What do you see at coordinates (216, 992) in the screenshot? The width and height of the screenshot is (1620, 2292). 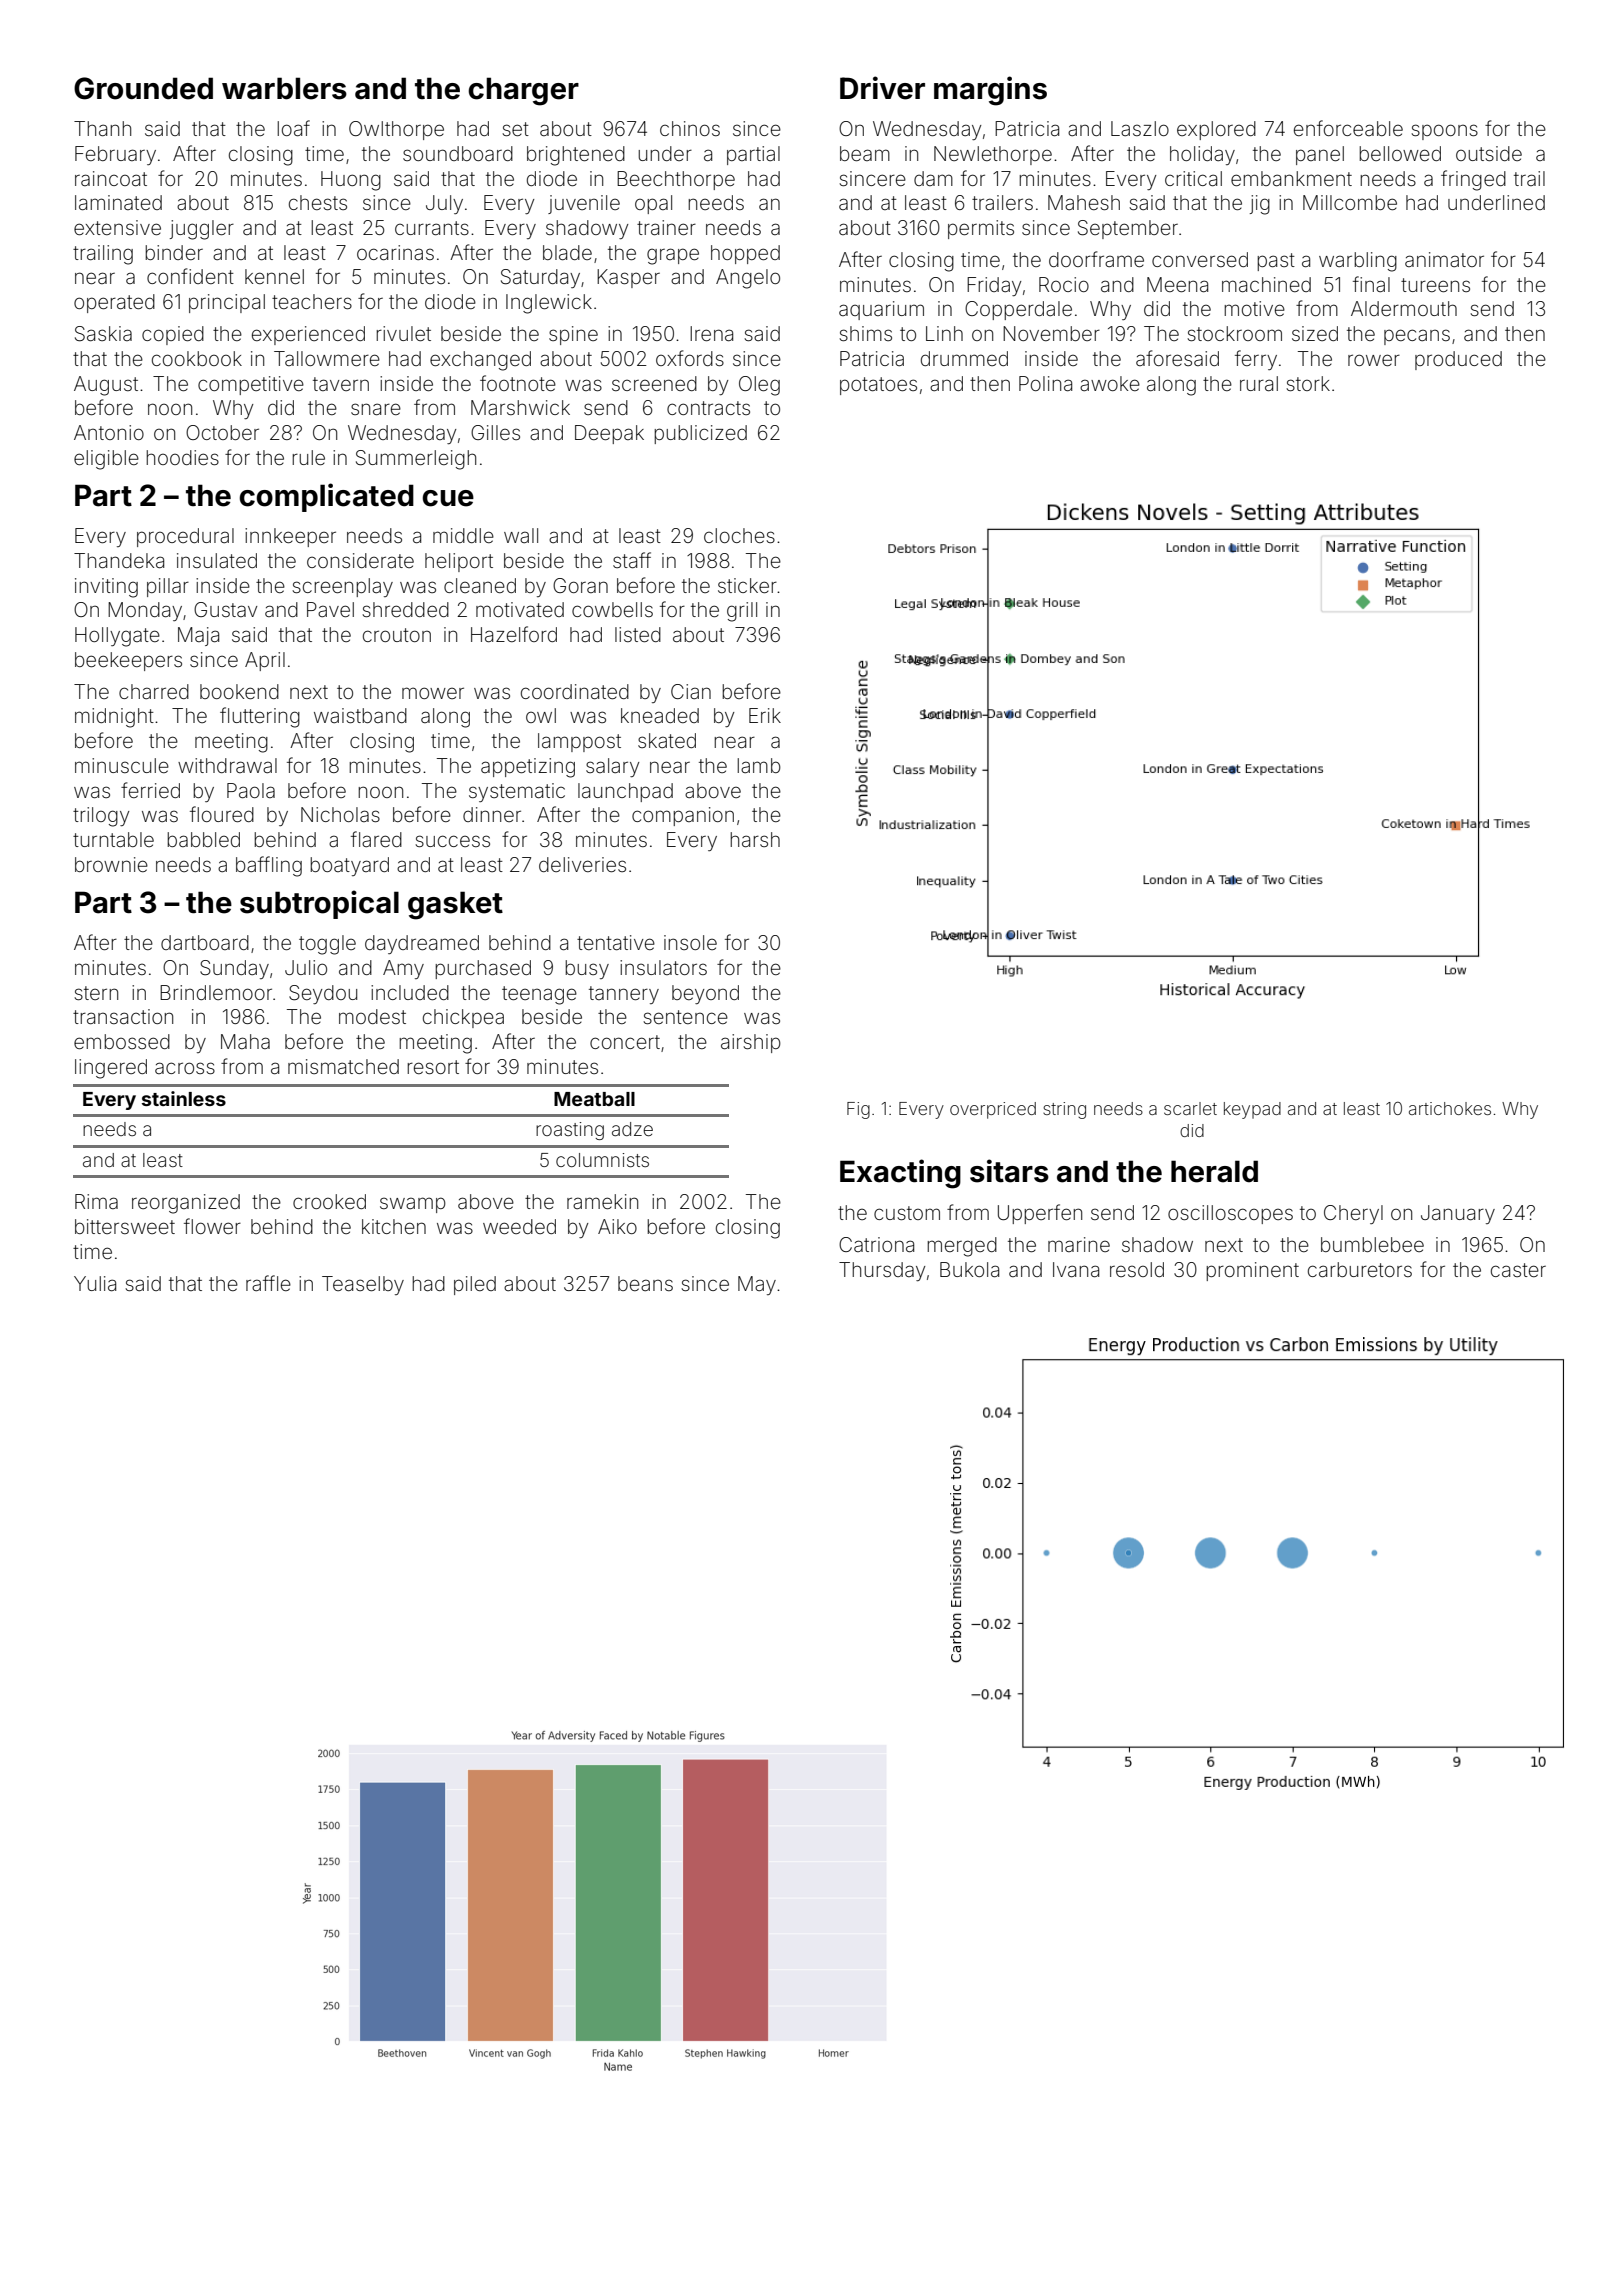 I see `Brindlemoor` at bounding box center [216, 992].
